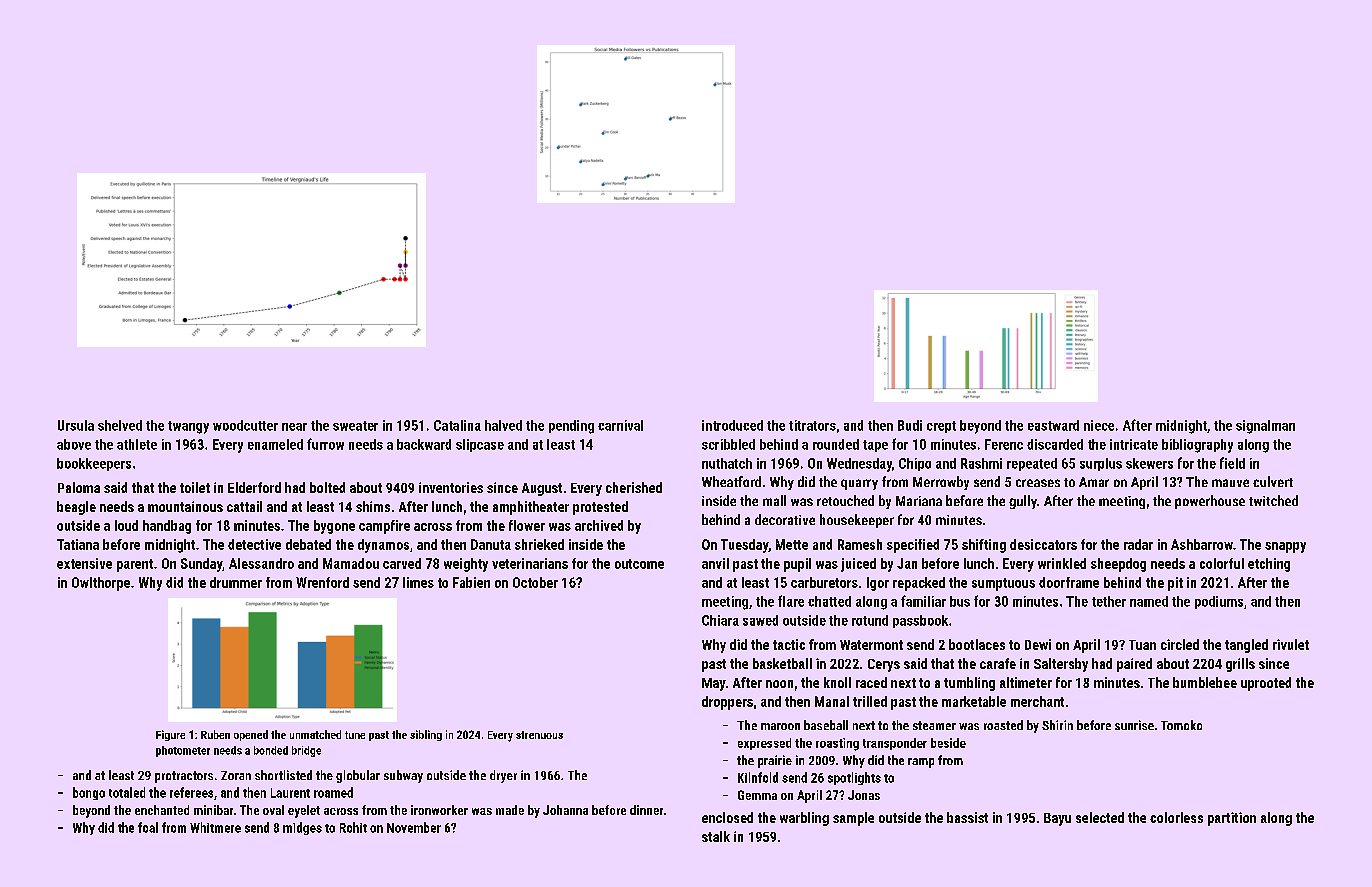 The height and width of the page is (887, 1372). I want to click on stalk, so click(716, 836).
